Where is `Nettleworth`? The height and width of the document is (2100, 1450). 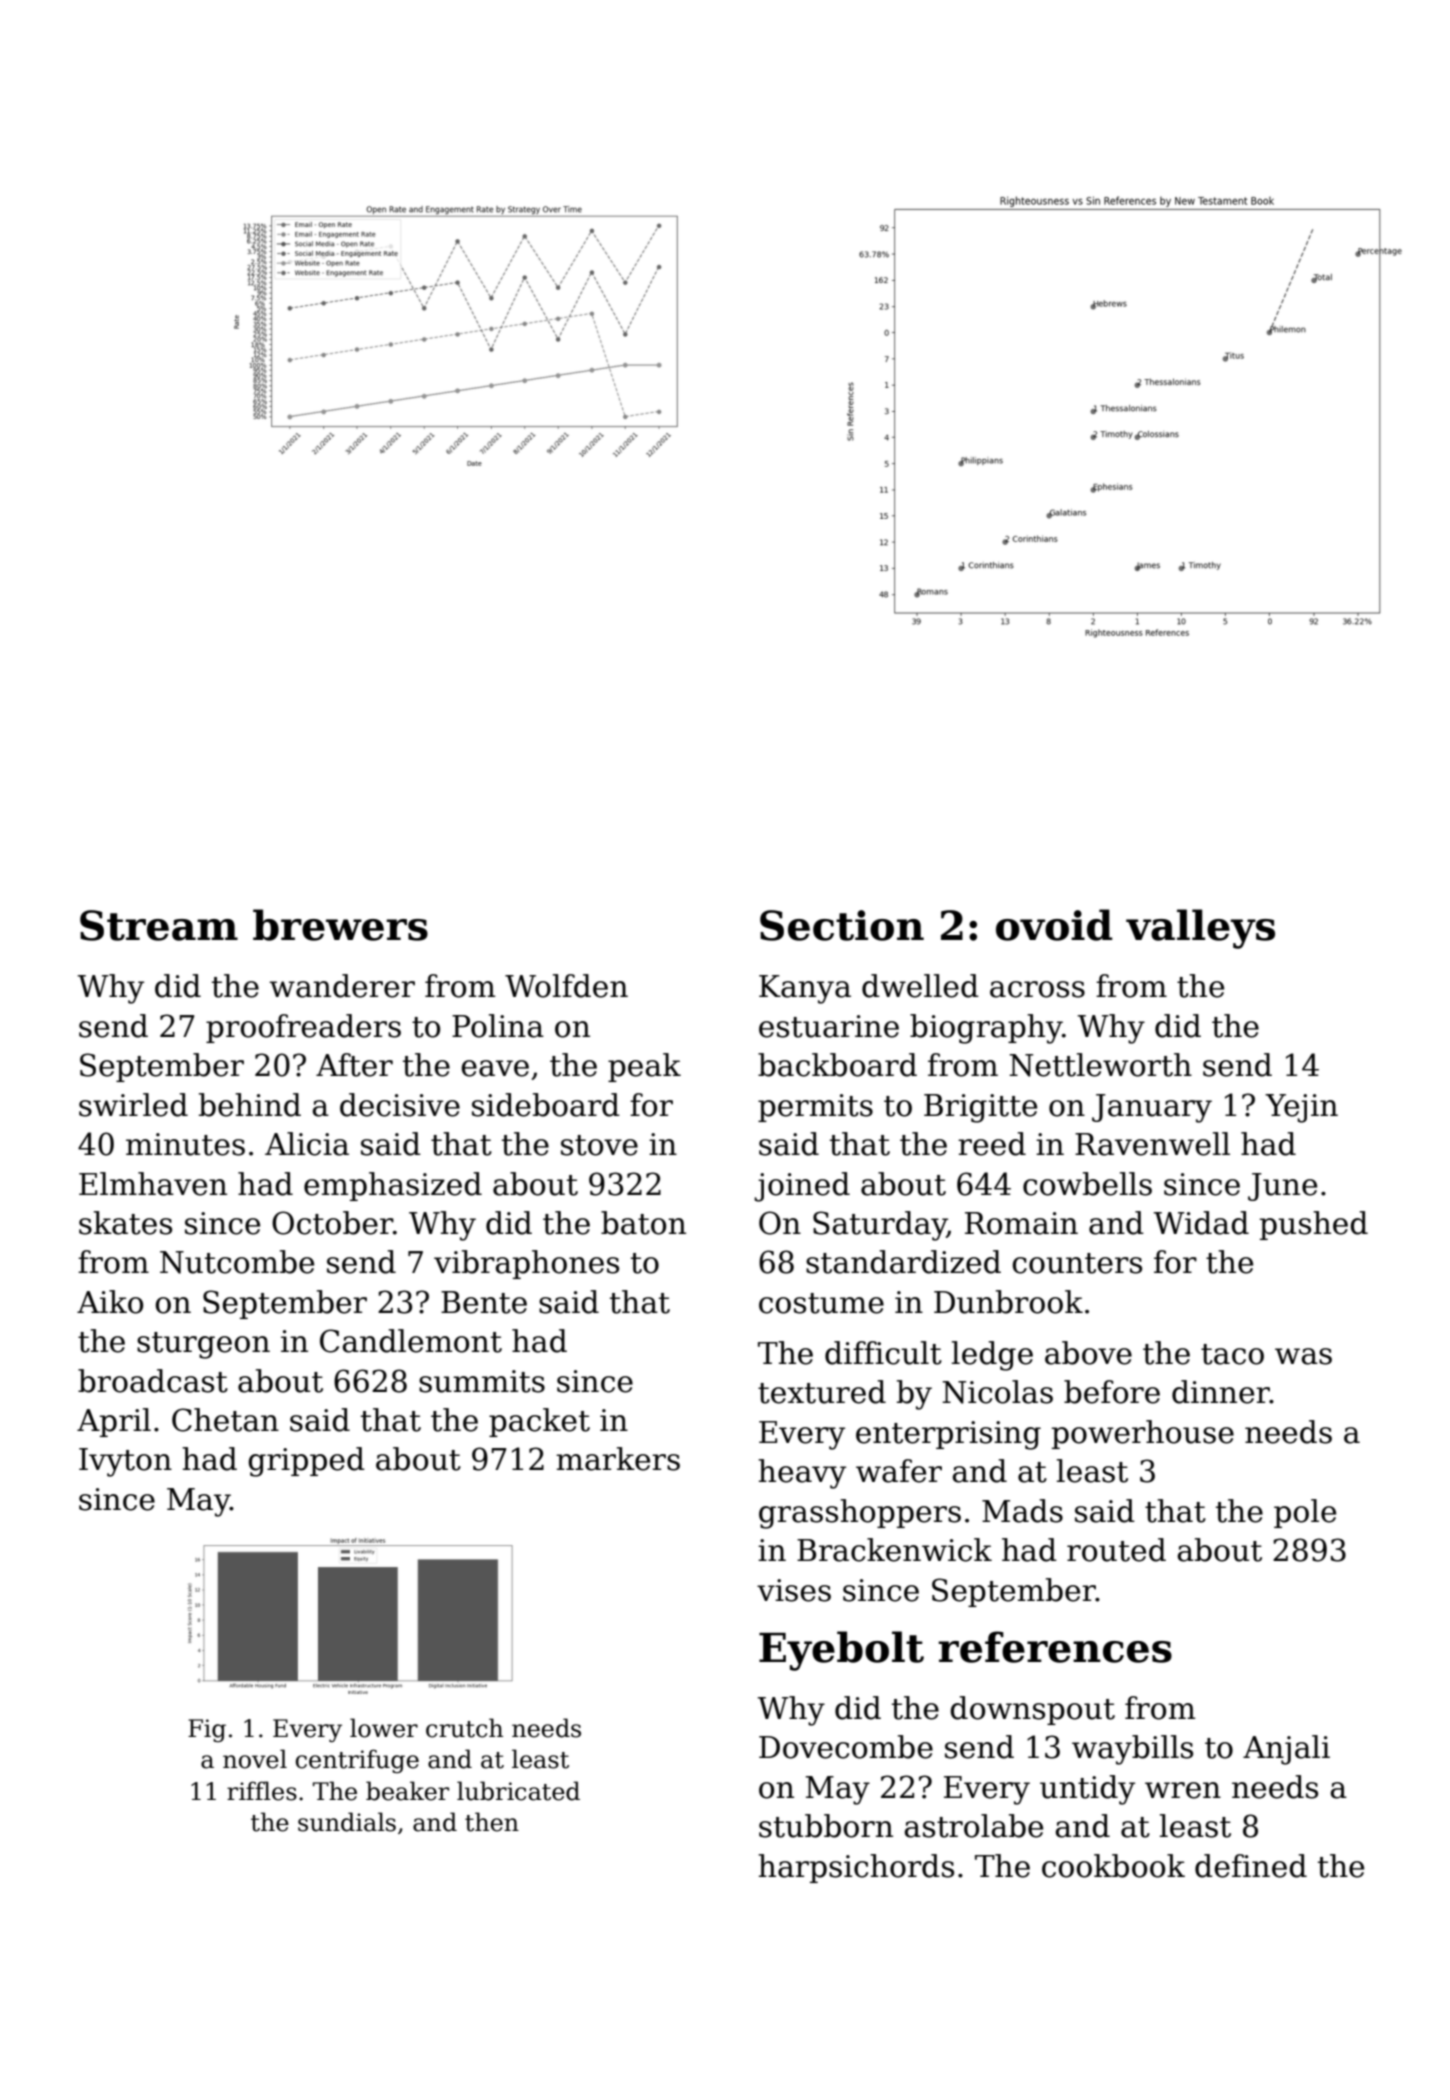 Nettleworth is located at coordinates (1100, 1065).
